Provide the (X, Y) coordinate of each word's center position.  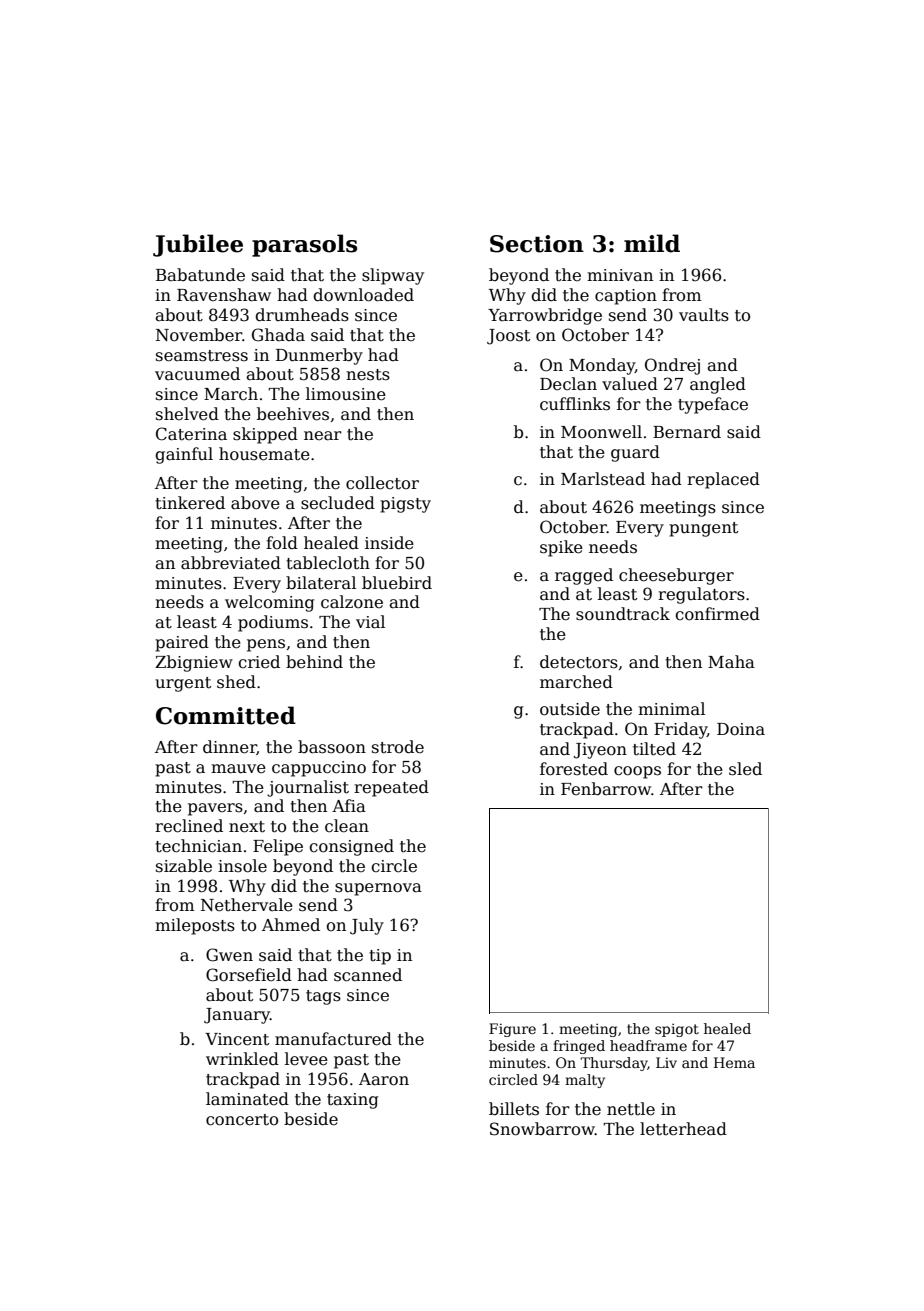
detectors (579, 662)
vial (370, 622)
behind (314, 662)
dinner (230, 747)
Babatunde (200, 275)
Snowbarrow (542, 1129)
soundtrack (623, 614)
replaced (723, 480)
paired (182, 643)
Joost (508, 337)
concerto (242, 1120)
